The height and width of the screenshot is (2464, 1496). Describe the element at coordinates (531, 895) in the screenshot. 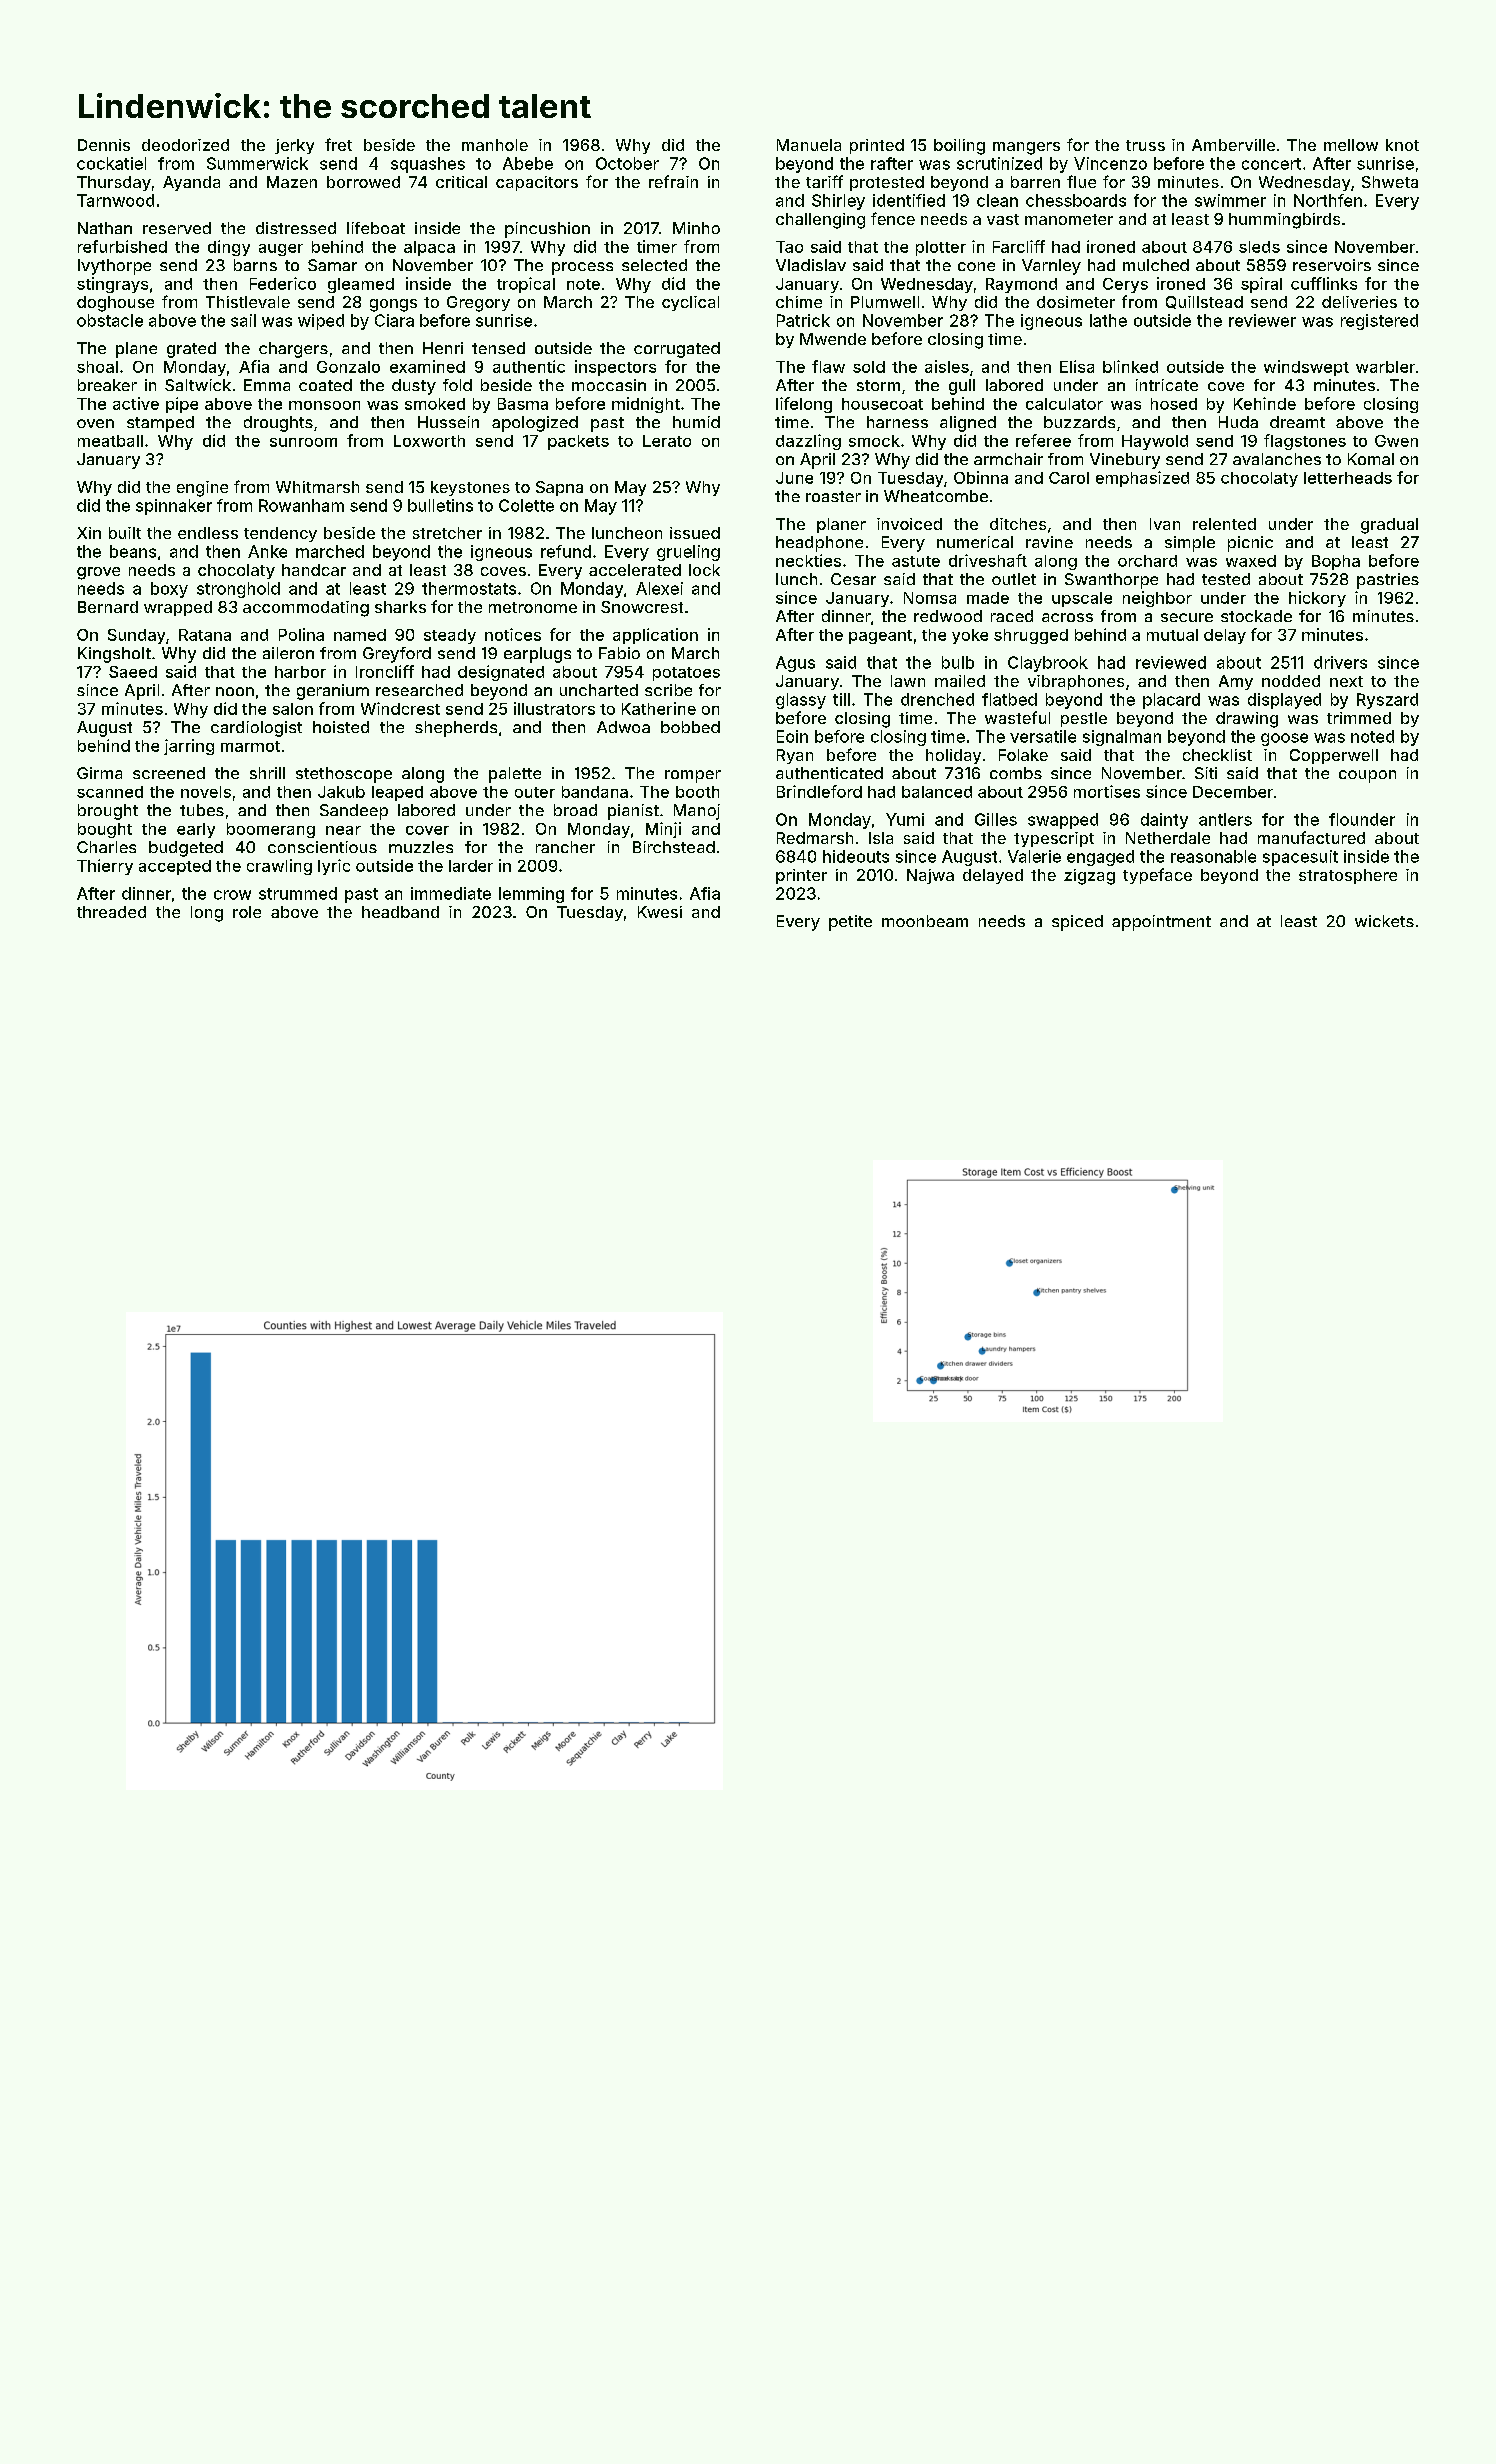

I see `lemming` at that location.
